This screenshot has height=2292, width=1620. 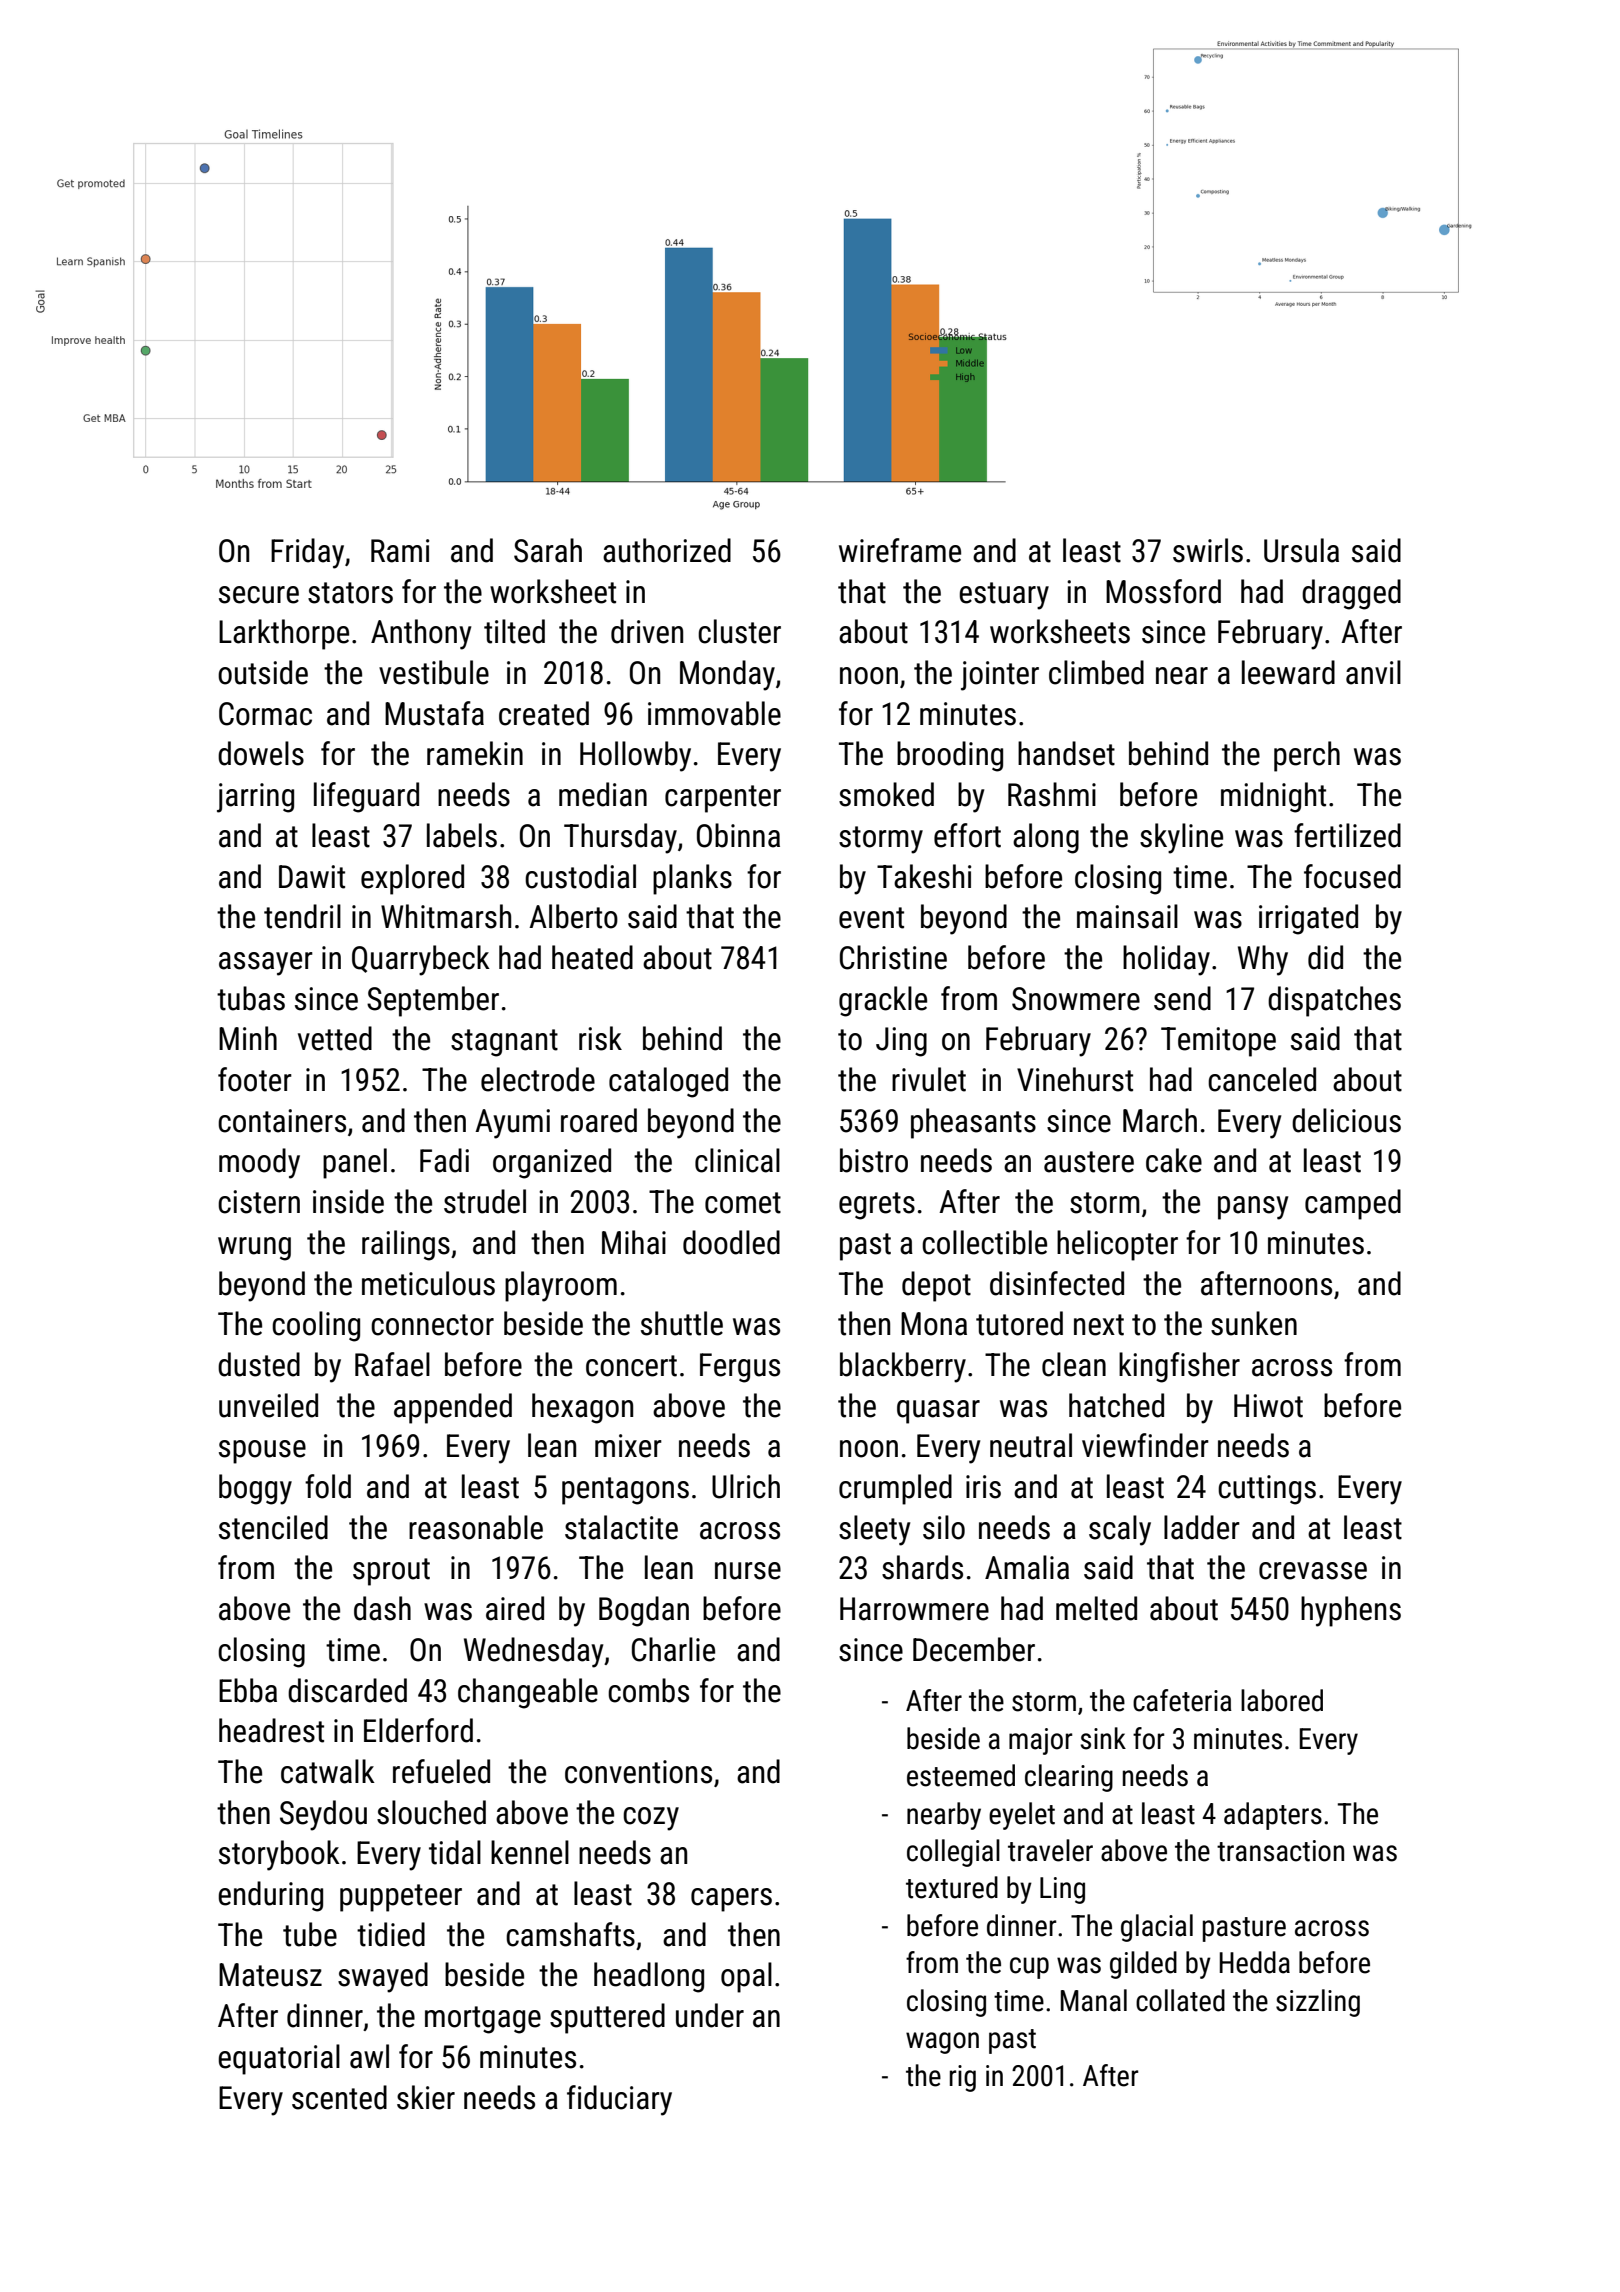 What do you see at coordinates (682, 1323) in the screenshot?
I see `shuttle` at bounding box center [682, 1323].
